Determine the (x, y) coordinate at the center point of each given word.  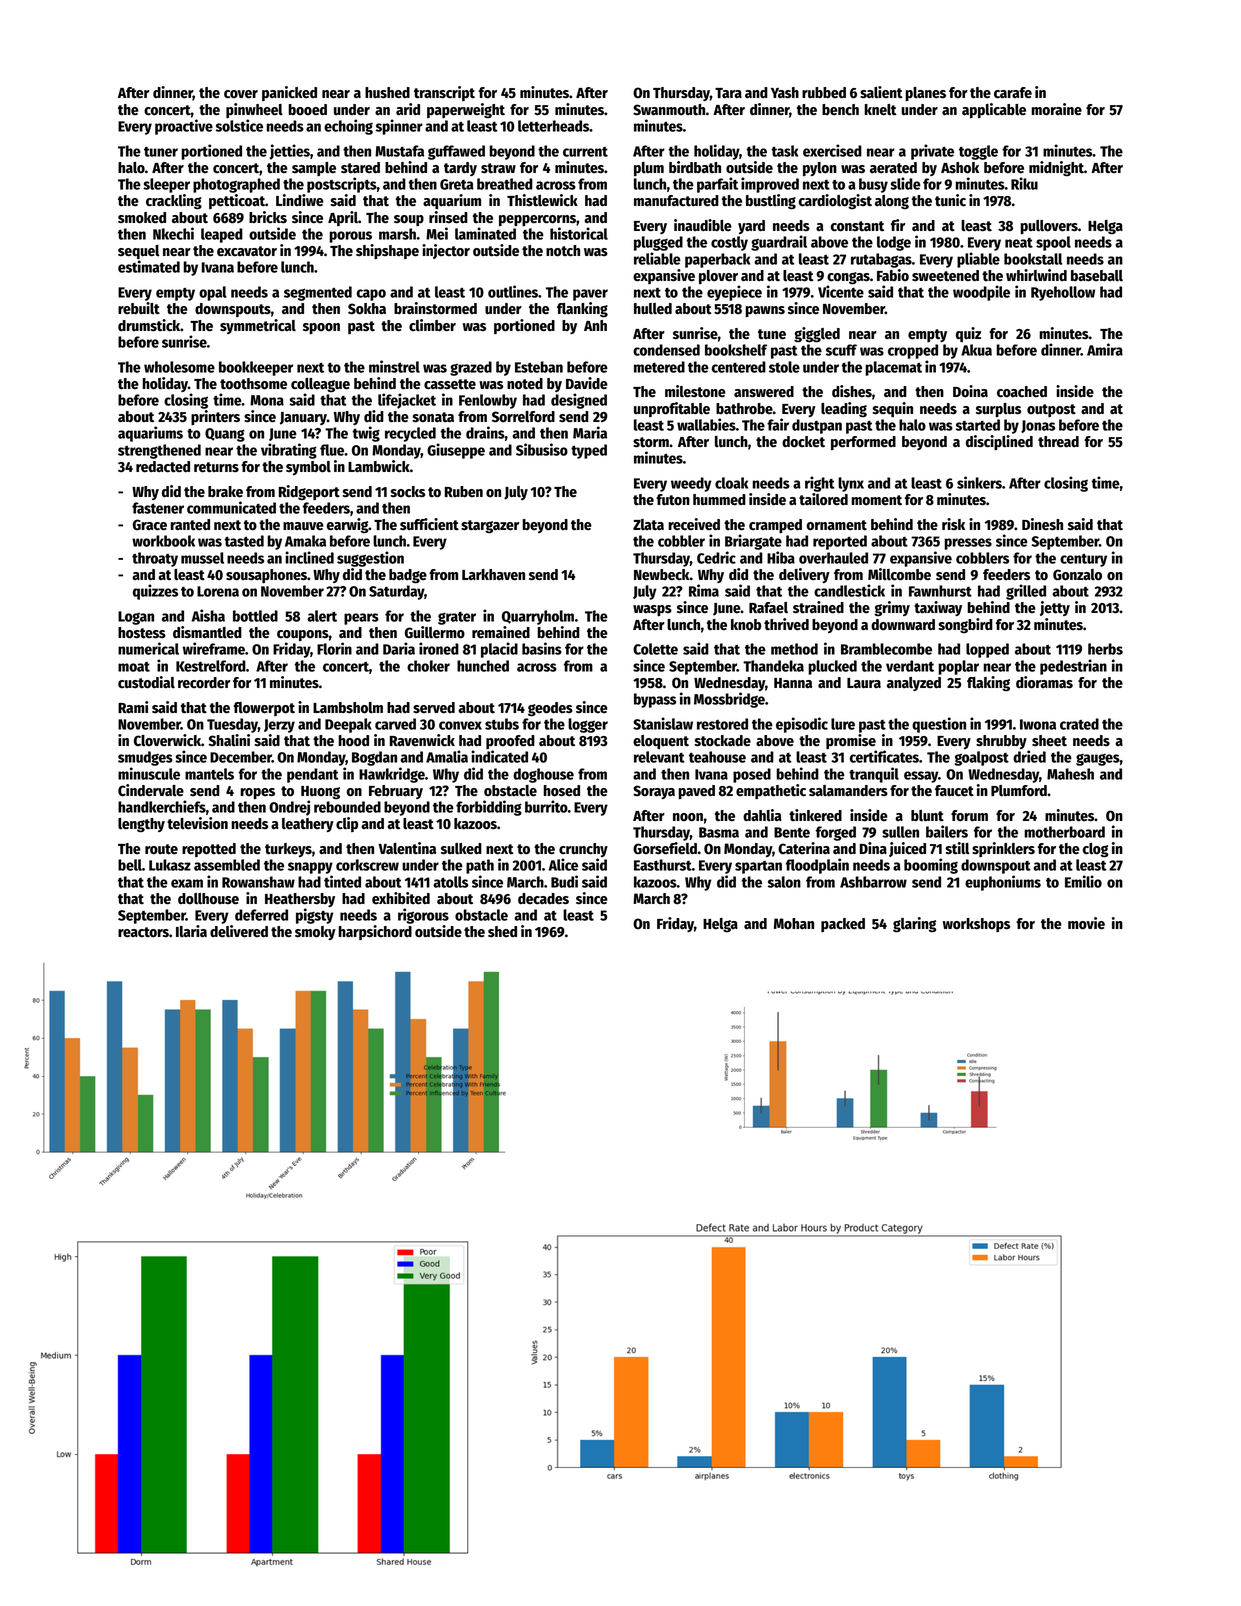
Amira (1105, 349)
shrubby (1001, 742)
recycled (410, 434)
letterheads (553, 126)
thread (1058, 442)
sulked (461, 849)
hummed (719, 500)
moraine (1056, 109)
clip (347, 824)
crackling (174, 202)
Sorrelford (523, 417)
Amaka (305, 541)
